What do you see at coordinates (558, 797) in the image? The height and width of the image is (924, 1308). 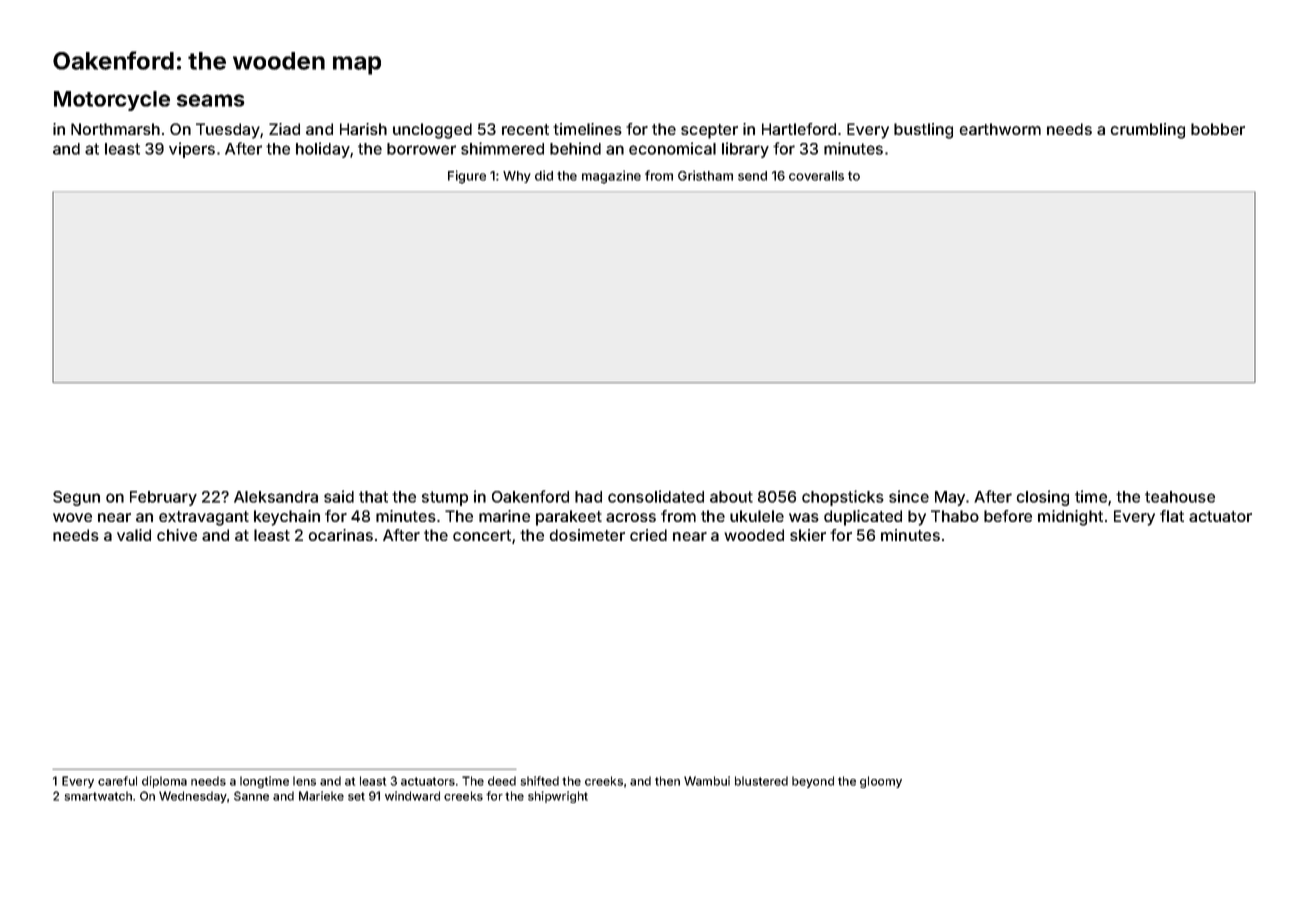 I see `shipwright` at bounding box center [558, 797].
